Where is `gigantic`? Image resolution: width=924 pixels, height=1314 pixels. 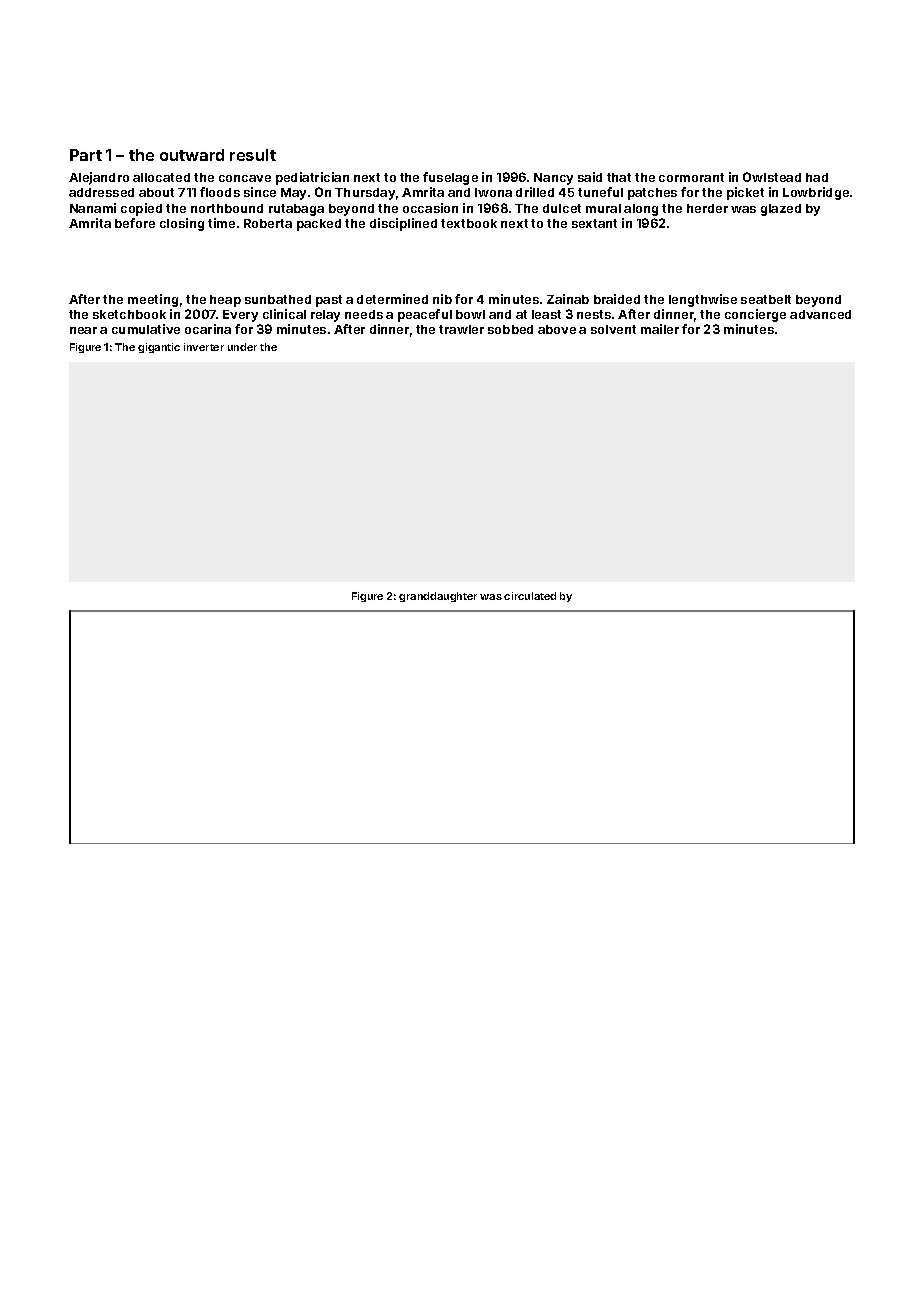 gigantic is located at coordinates (159, 348).
